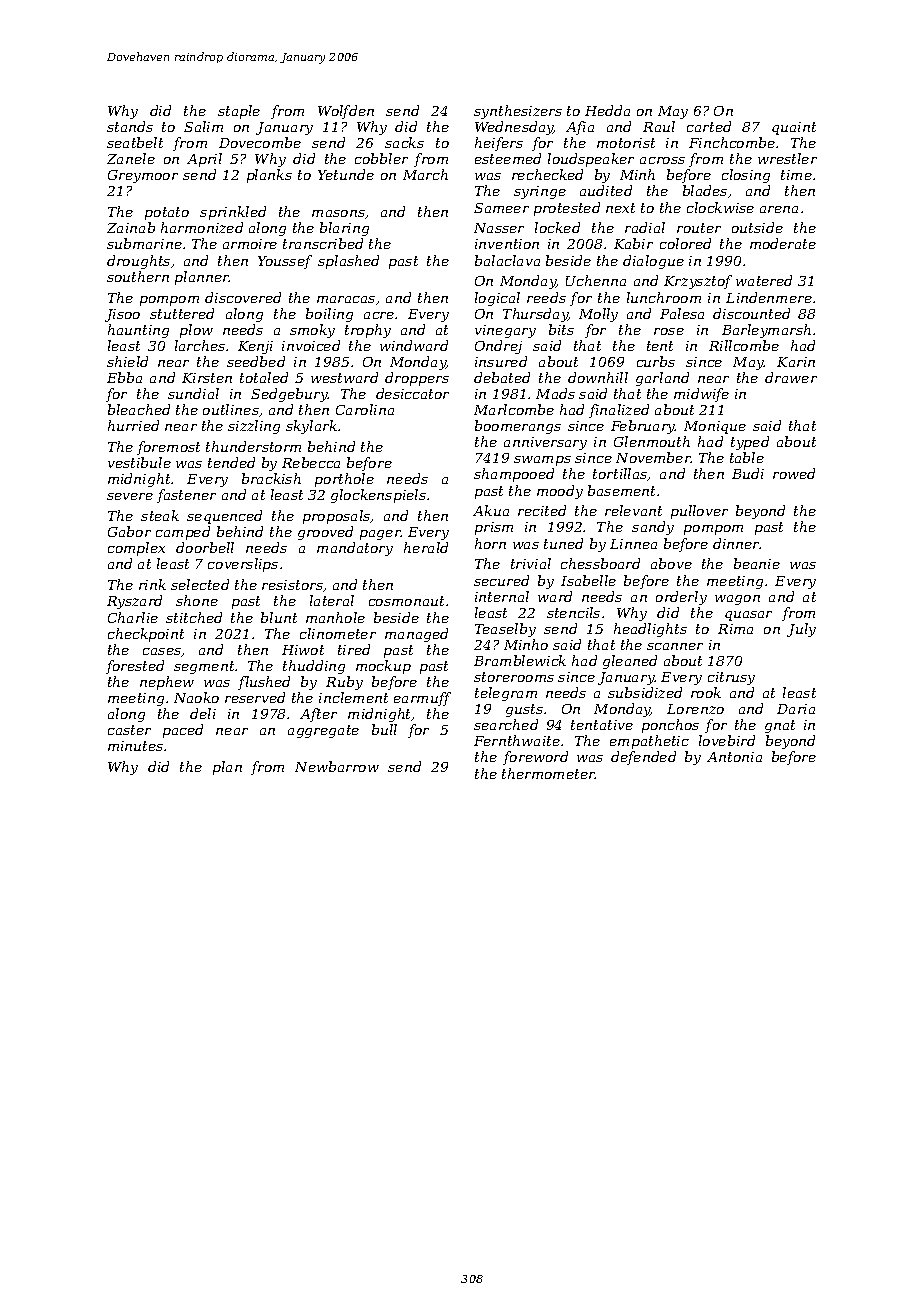 This image has height=1308, width=924. What do you see at coordinates (138, 262) in the image?
I see `droughts` at bounding box center [138, 262].
